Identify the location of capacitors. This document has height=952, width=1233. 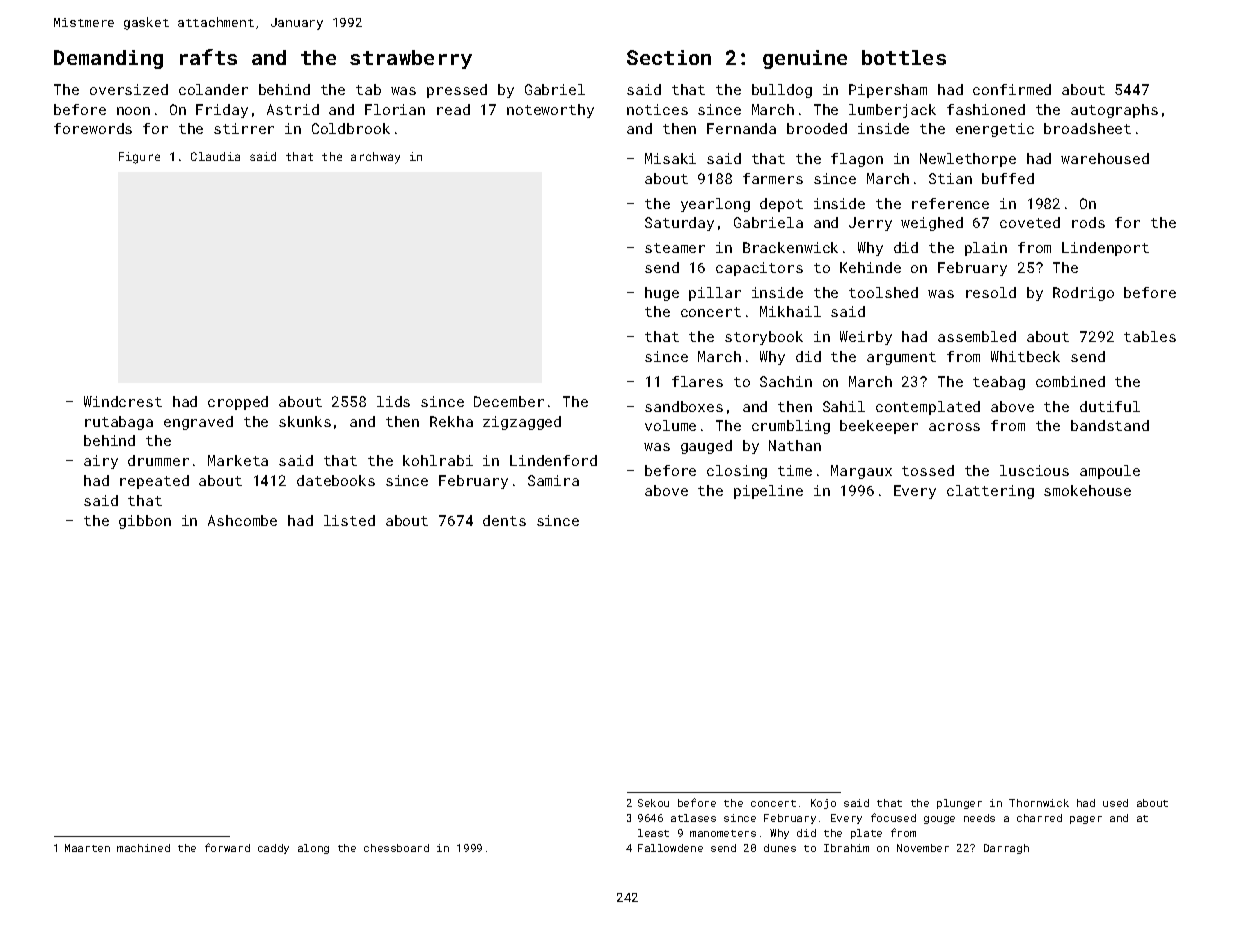
(759, 269).
